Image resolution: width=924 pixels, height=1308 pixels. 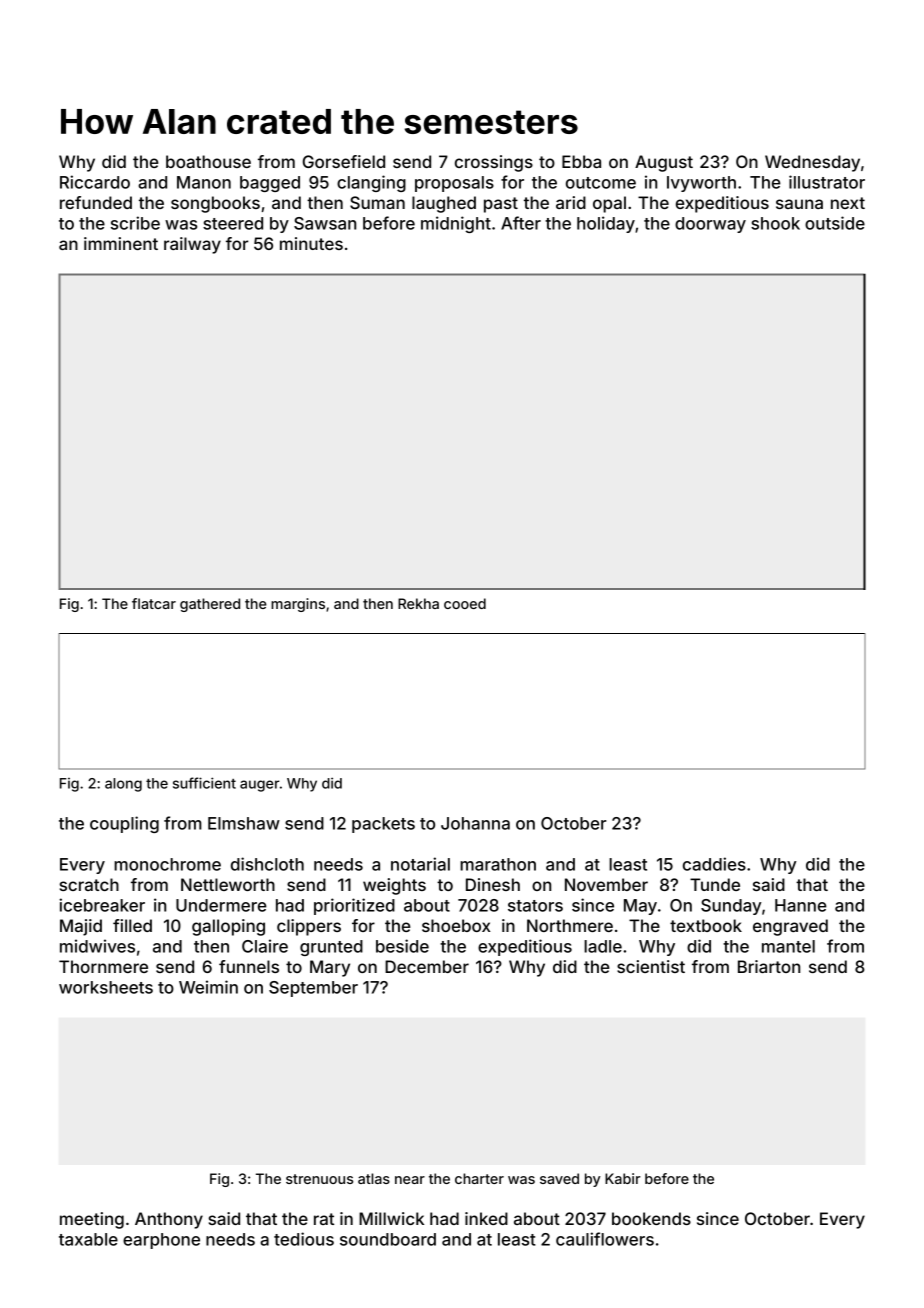 I want to click on along, so click(x=123, y=785).
